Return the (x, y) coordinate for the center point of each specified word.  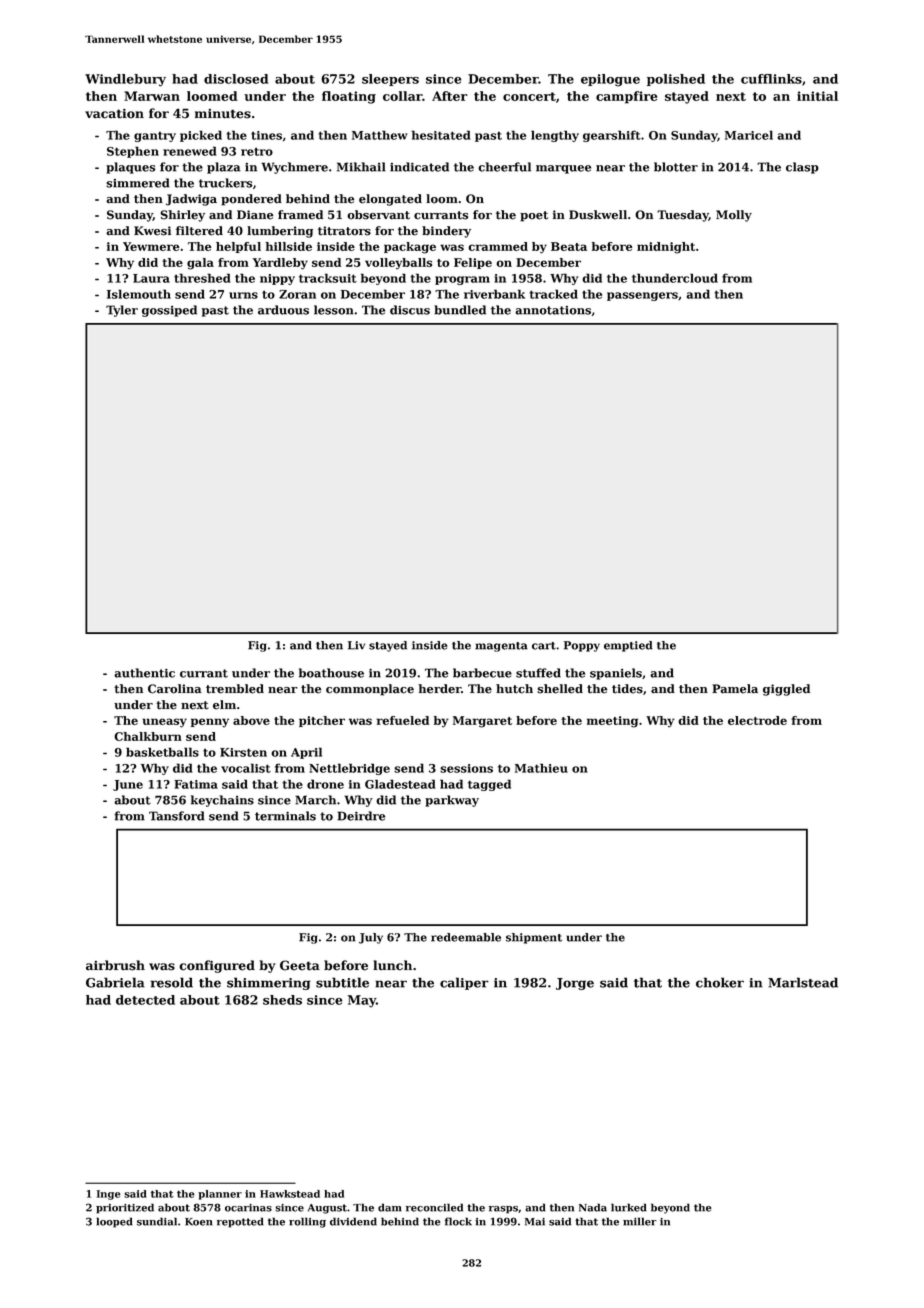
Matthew (380, 135)
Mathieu (541, 768)
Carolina (175, 689)
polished (676, 80)
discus (410, 310)
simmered (138, 183)
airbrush (115, 965)
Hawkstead (290, 1194)
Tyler (122, 311)
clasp (802, 168)
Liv (356, 645)
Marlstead (803, 982)
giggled (786, 690)
